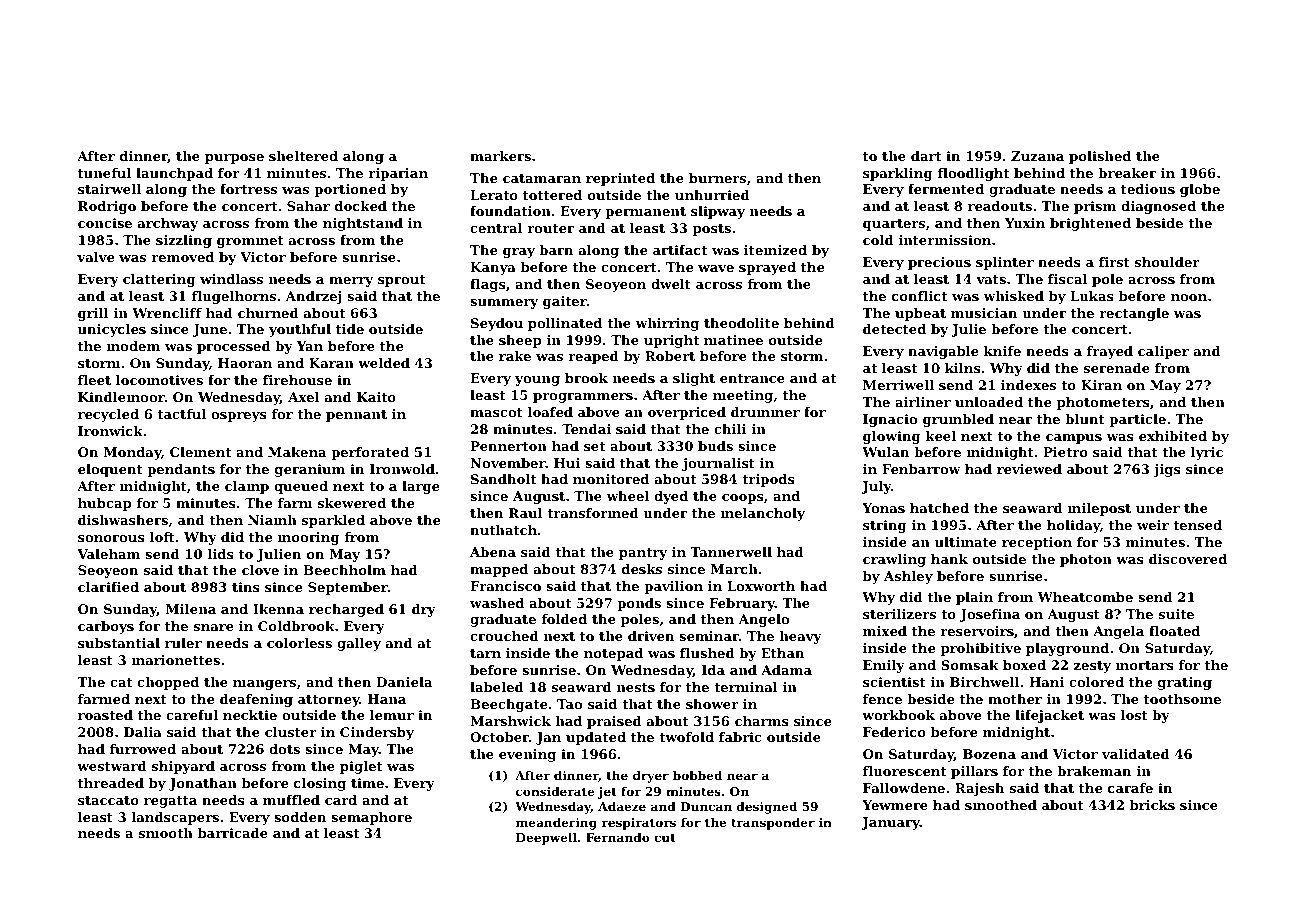  I want to click on Rajesh, so click(979, 789).
